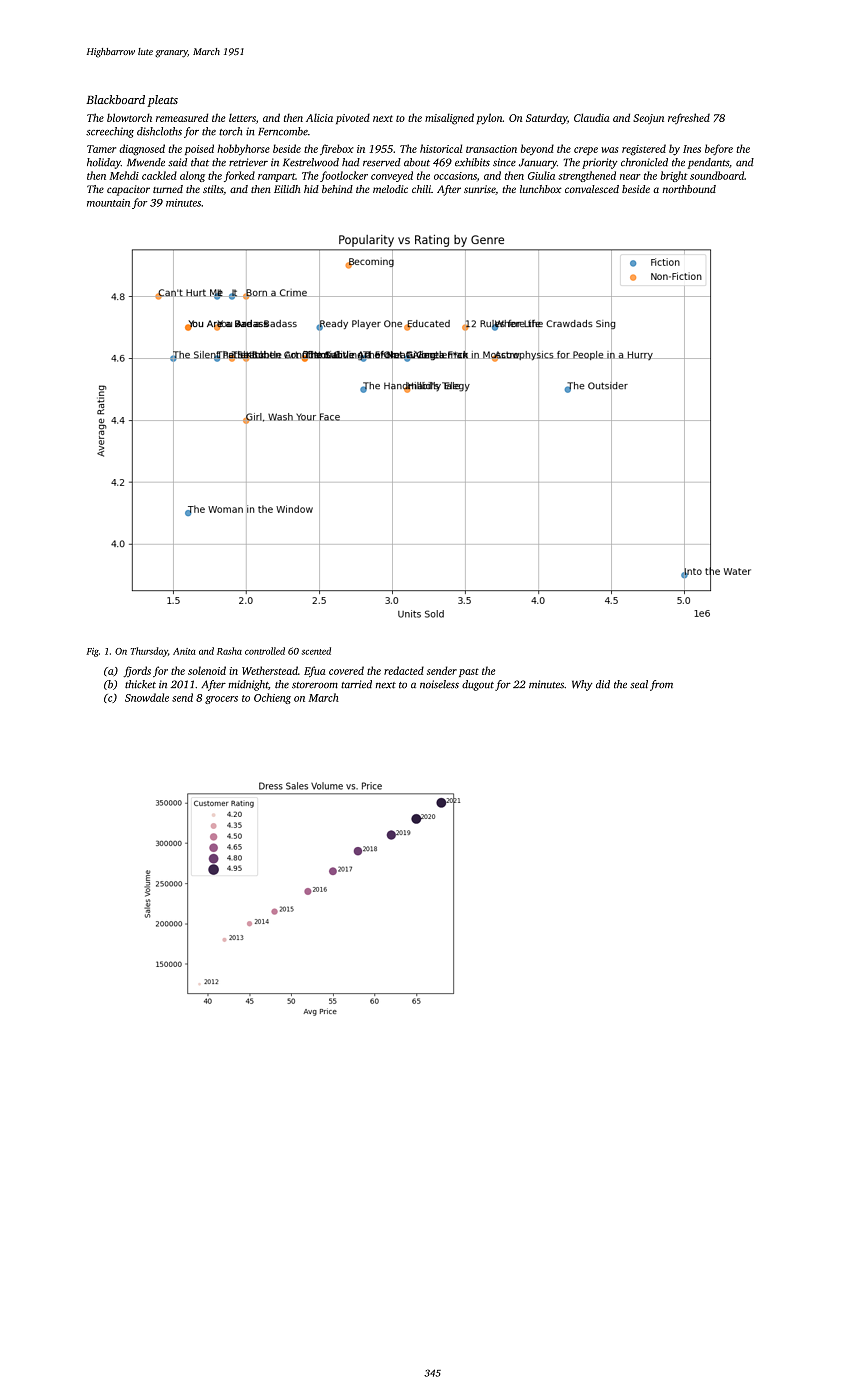  What do you see at coordinates (591, 117) in the screenshot?
I see `Claudia` at bounding box center [591, 117].
